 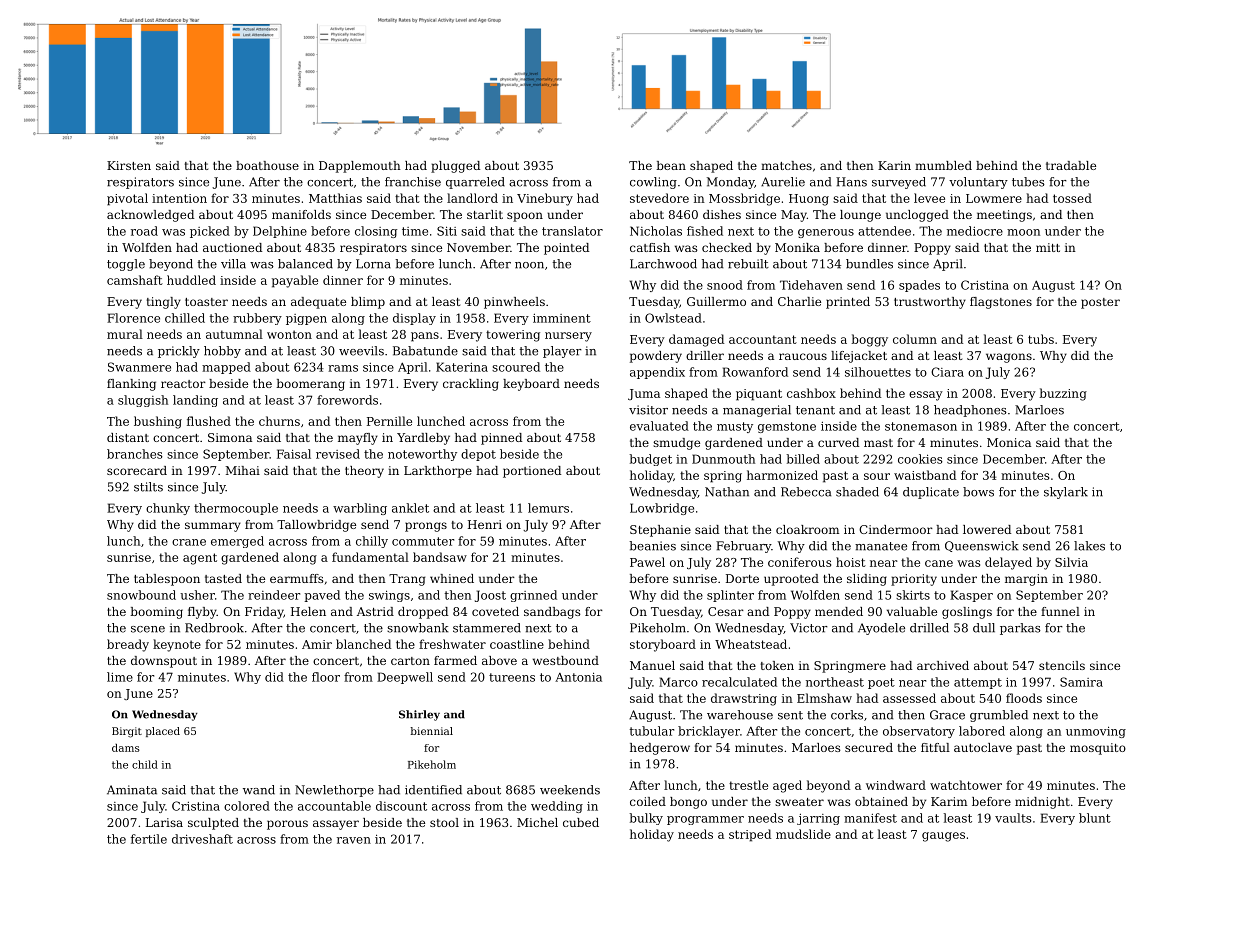 I want to click on matches, so click(x=786, y=165).
